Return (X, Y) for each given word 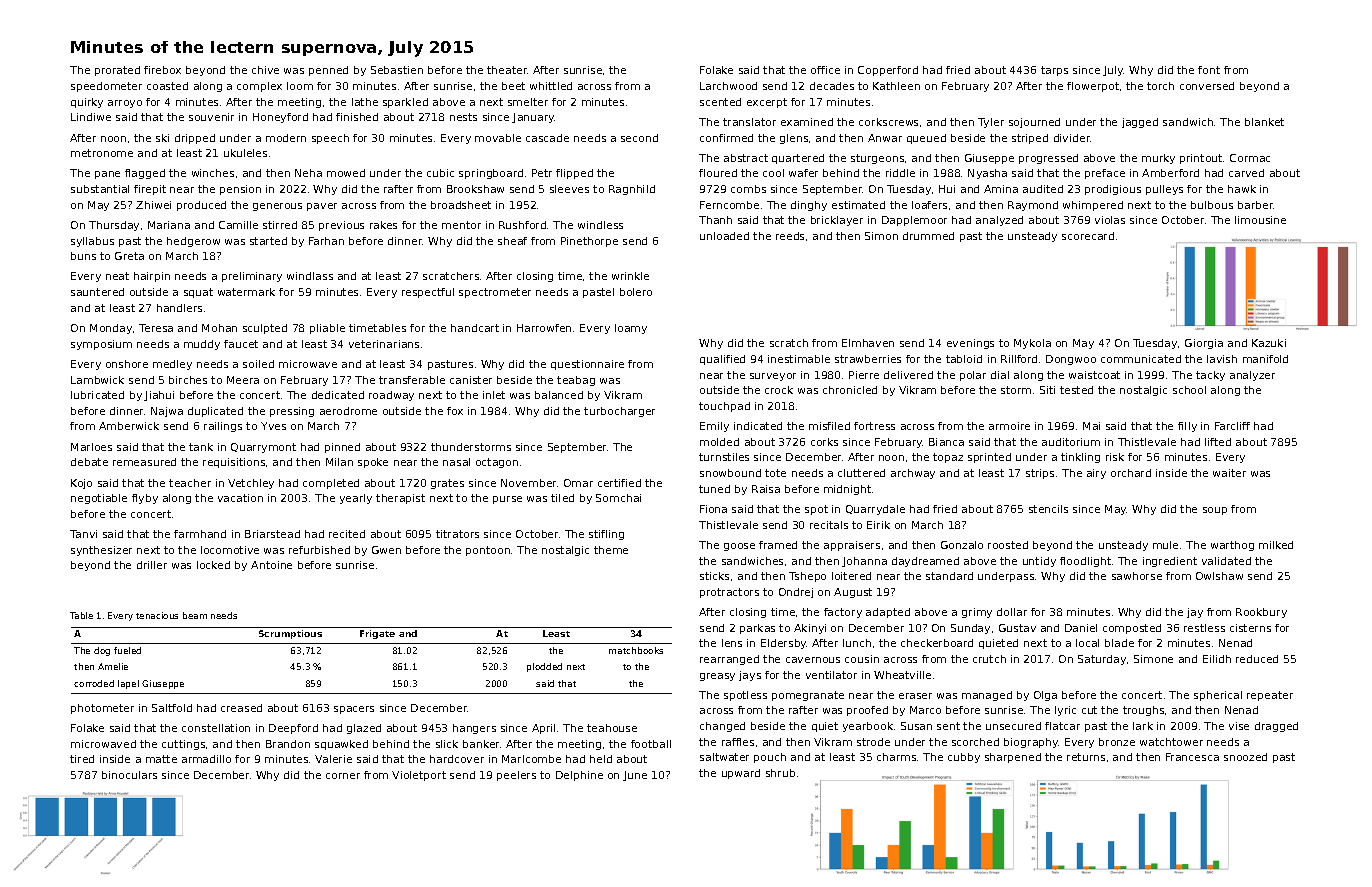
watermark (246, 292)
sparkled (405, 103)
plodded (544, 667)
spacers (354, 710)
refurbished (319, 550)
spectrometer (495, 293)
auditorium (1071, 442)
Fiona (713, 509)
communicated (1141, 359)
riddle (900, 173)
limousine (1260, 220)
